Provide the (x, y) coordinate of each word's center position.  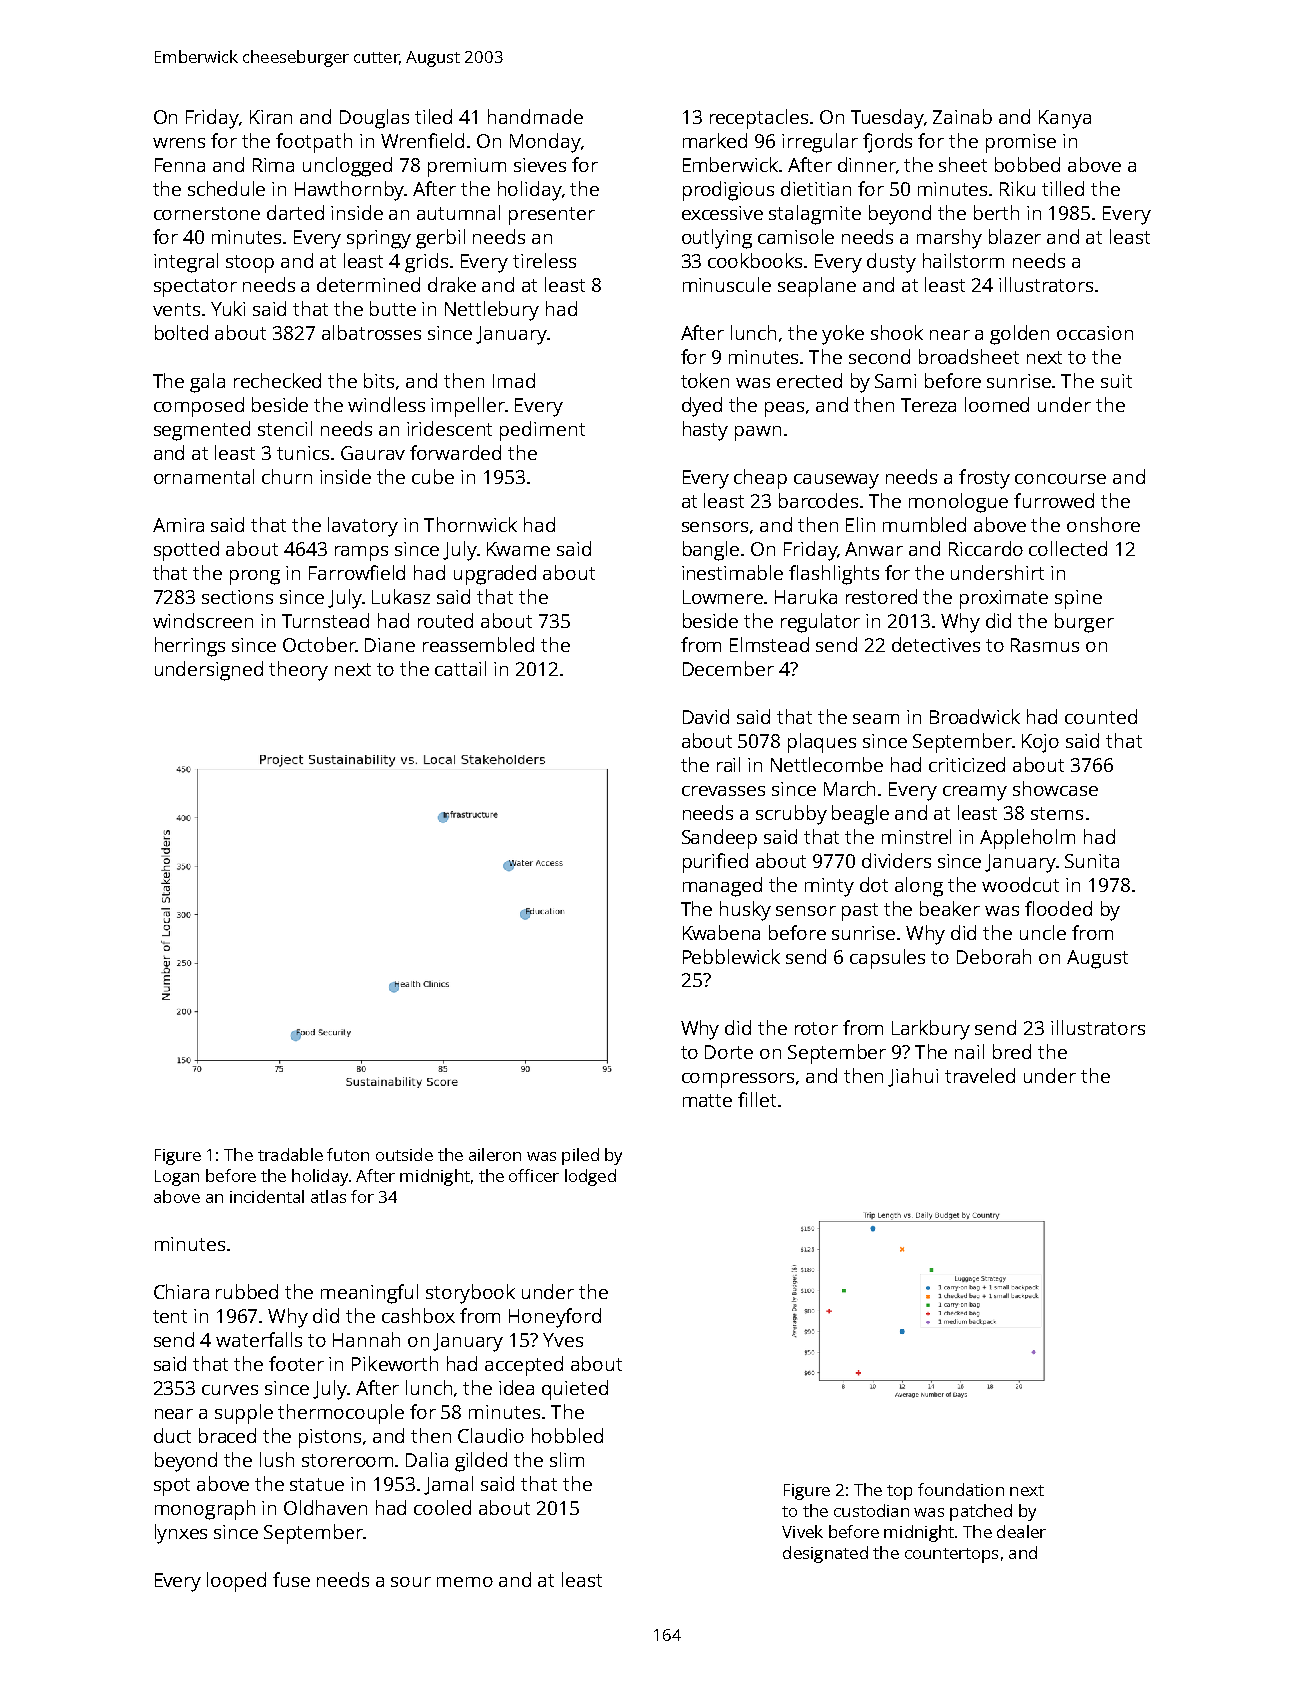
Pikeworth (395, 1363)
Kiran (271, 117)
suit (1116, 381)
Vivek (802, 1531)
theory (298, 671)
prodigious (728, 191)
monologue (958, 503)
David (706, 716)
